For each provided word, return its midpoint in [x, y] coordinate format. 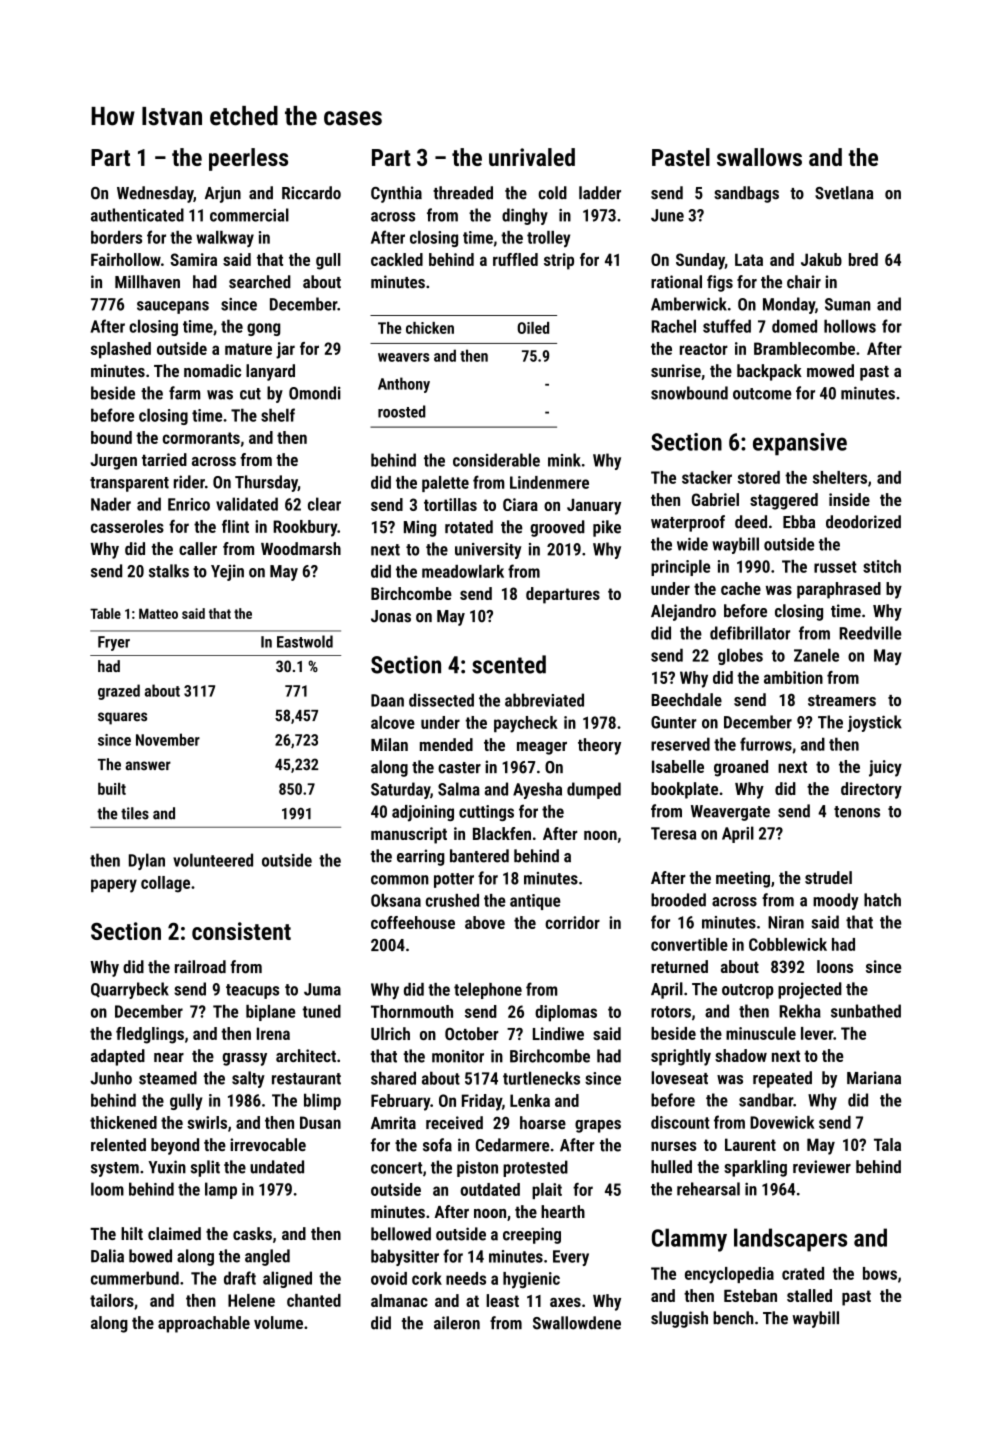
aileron [457, 1323]
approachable [204, 1324]
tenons [857, 812]
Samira [193, 259]
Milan [389, 744]
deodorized [863, 522]
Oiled [533, 328]
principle [680, 568]
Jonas [391, 616]
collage [165, 884]
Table [105, 613]
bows [880, 1273]
